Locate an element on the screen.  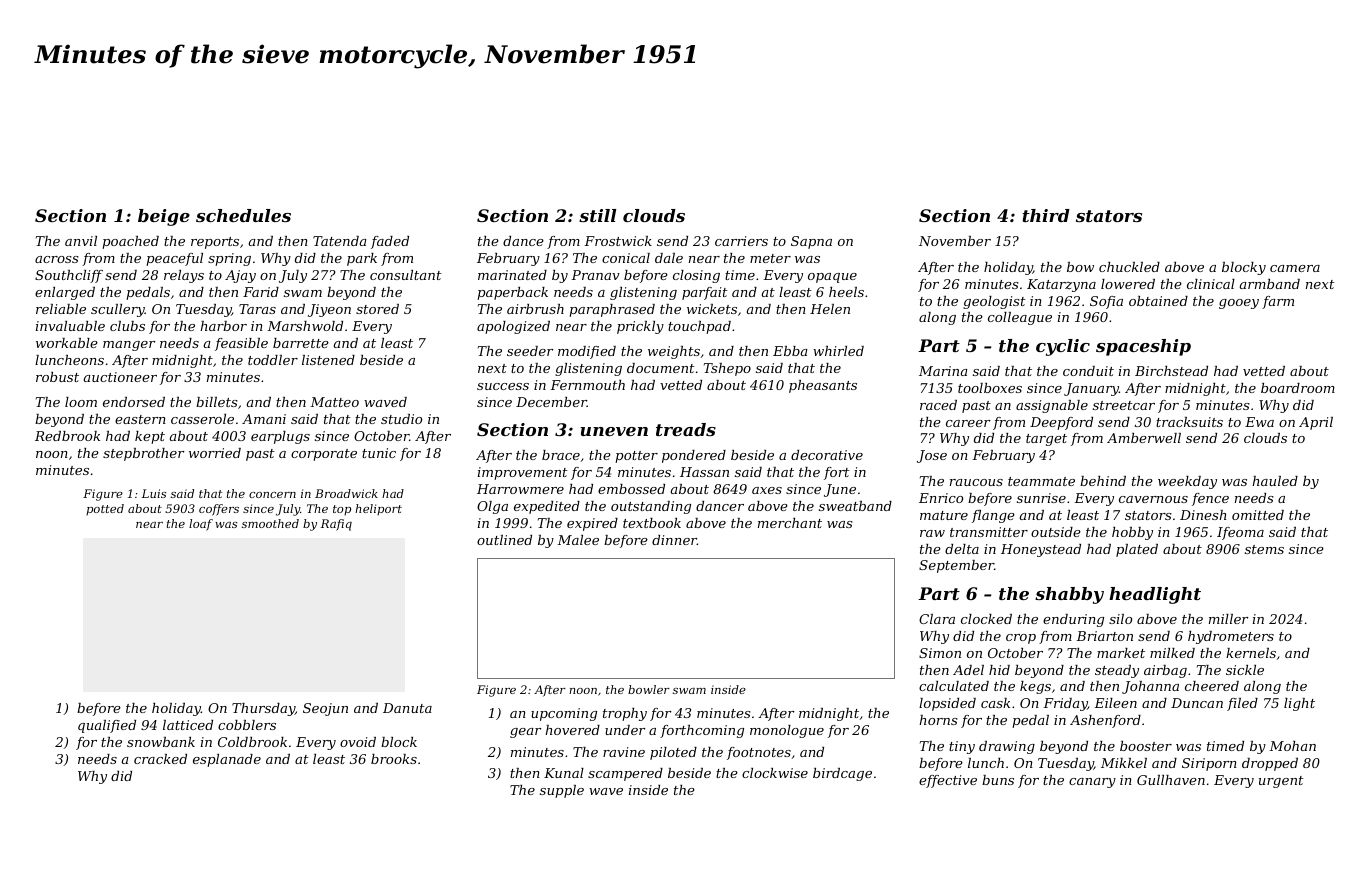
kept is located at coordinates (150, 437).
